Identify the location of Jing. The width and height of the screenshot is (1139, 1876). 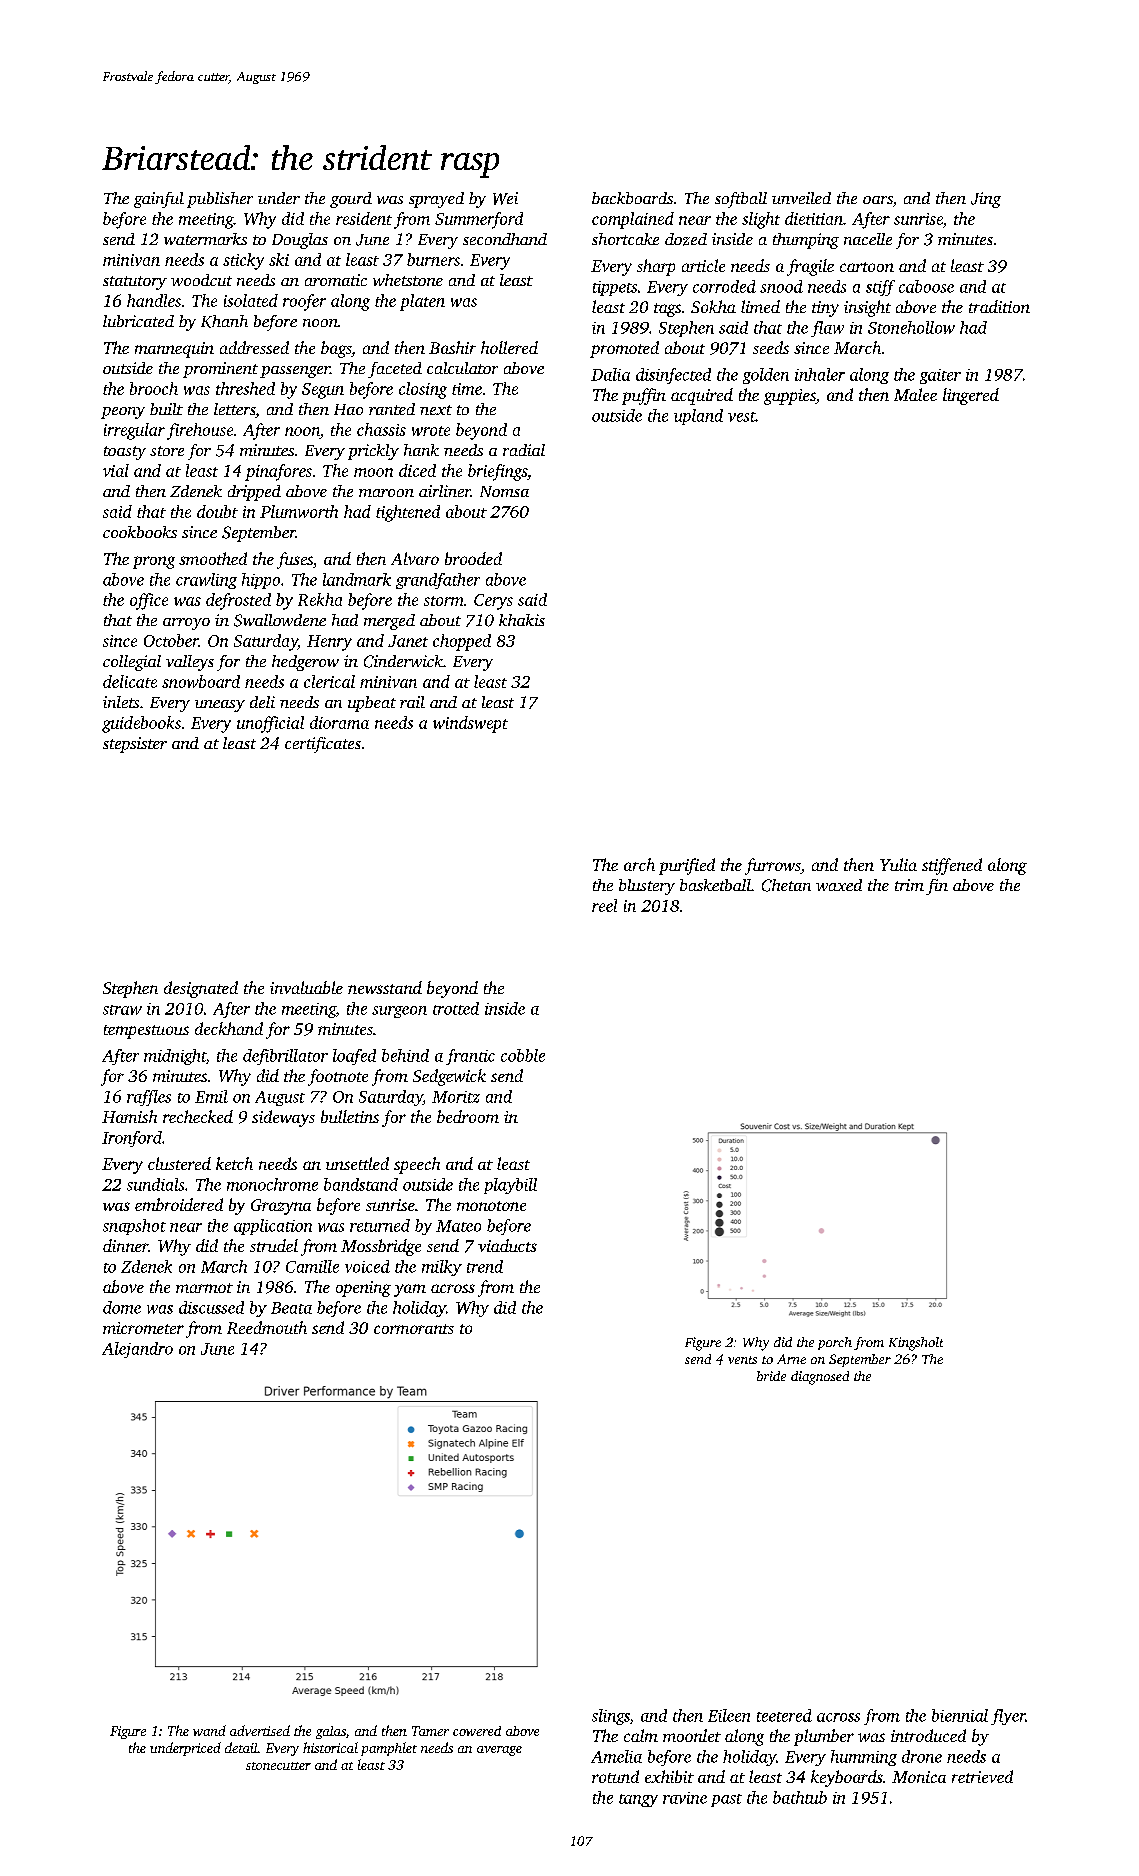
(986, 200).
